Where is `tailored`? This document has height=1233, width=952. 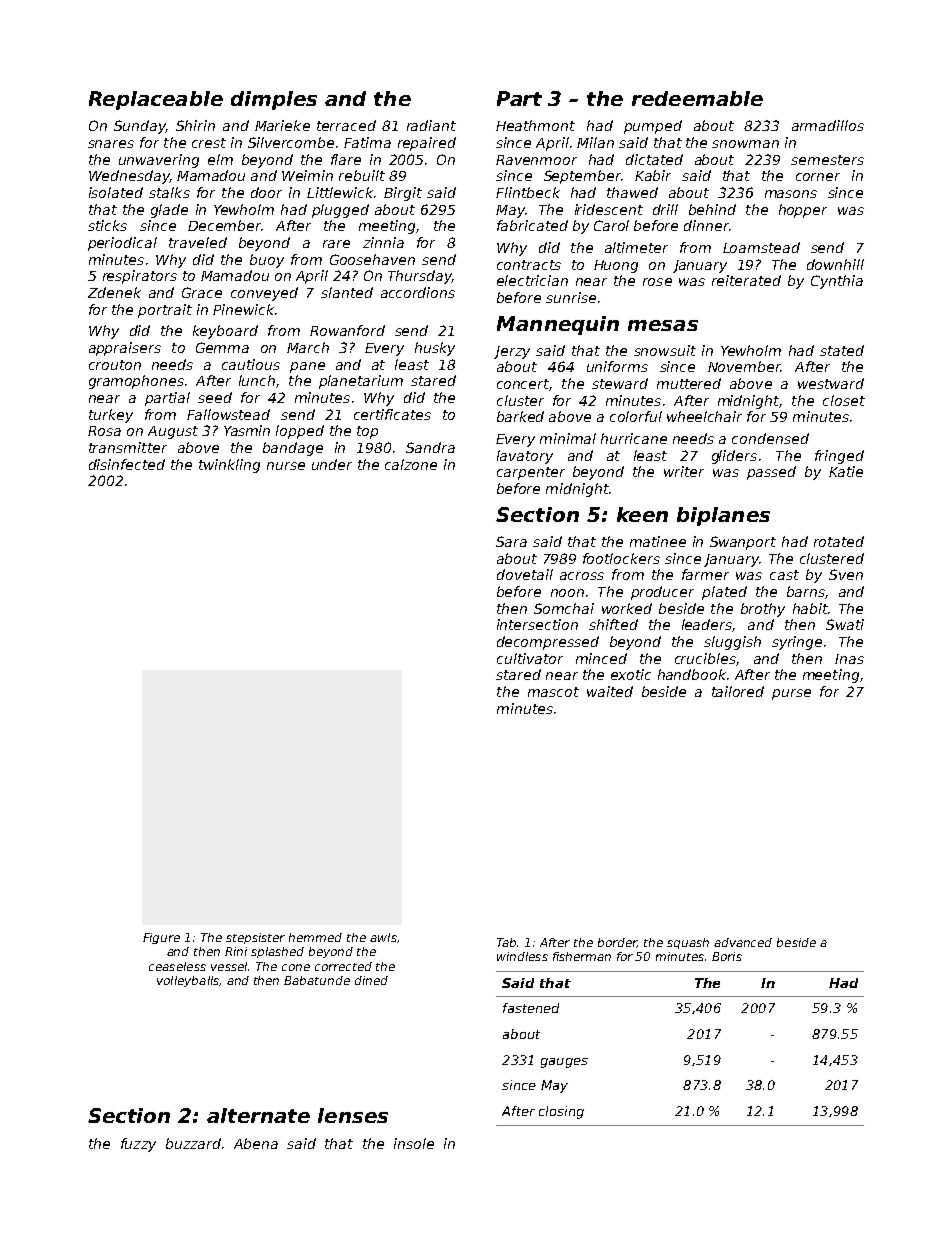
tailored is located at coordinates (738, 691).
